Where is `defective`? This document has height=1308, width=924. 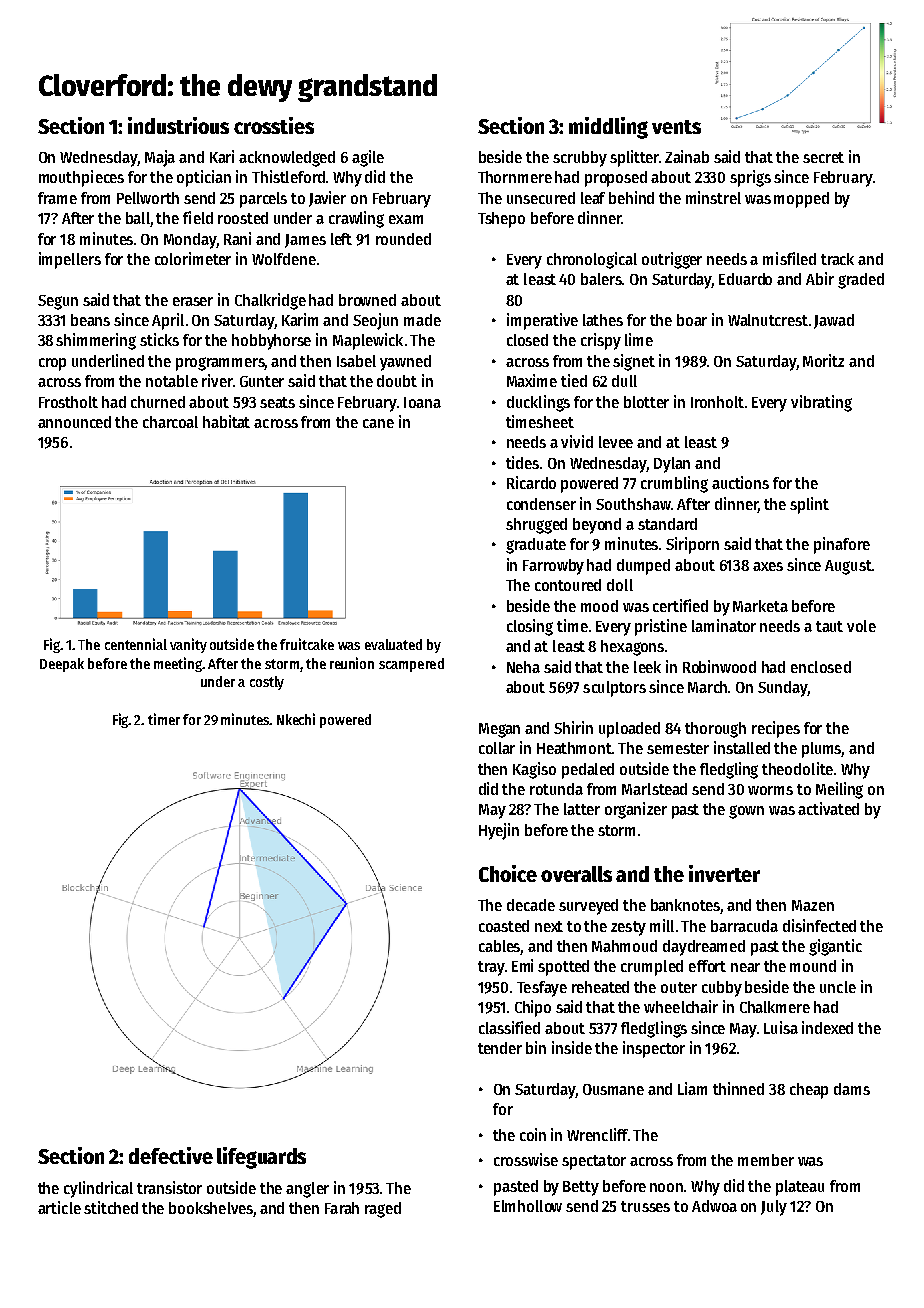 defective is located at coordinates (171, 1155).
